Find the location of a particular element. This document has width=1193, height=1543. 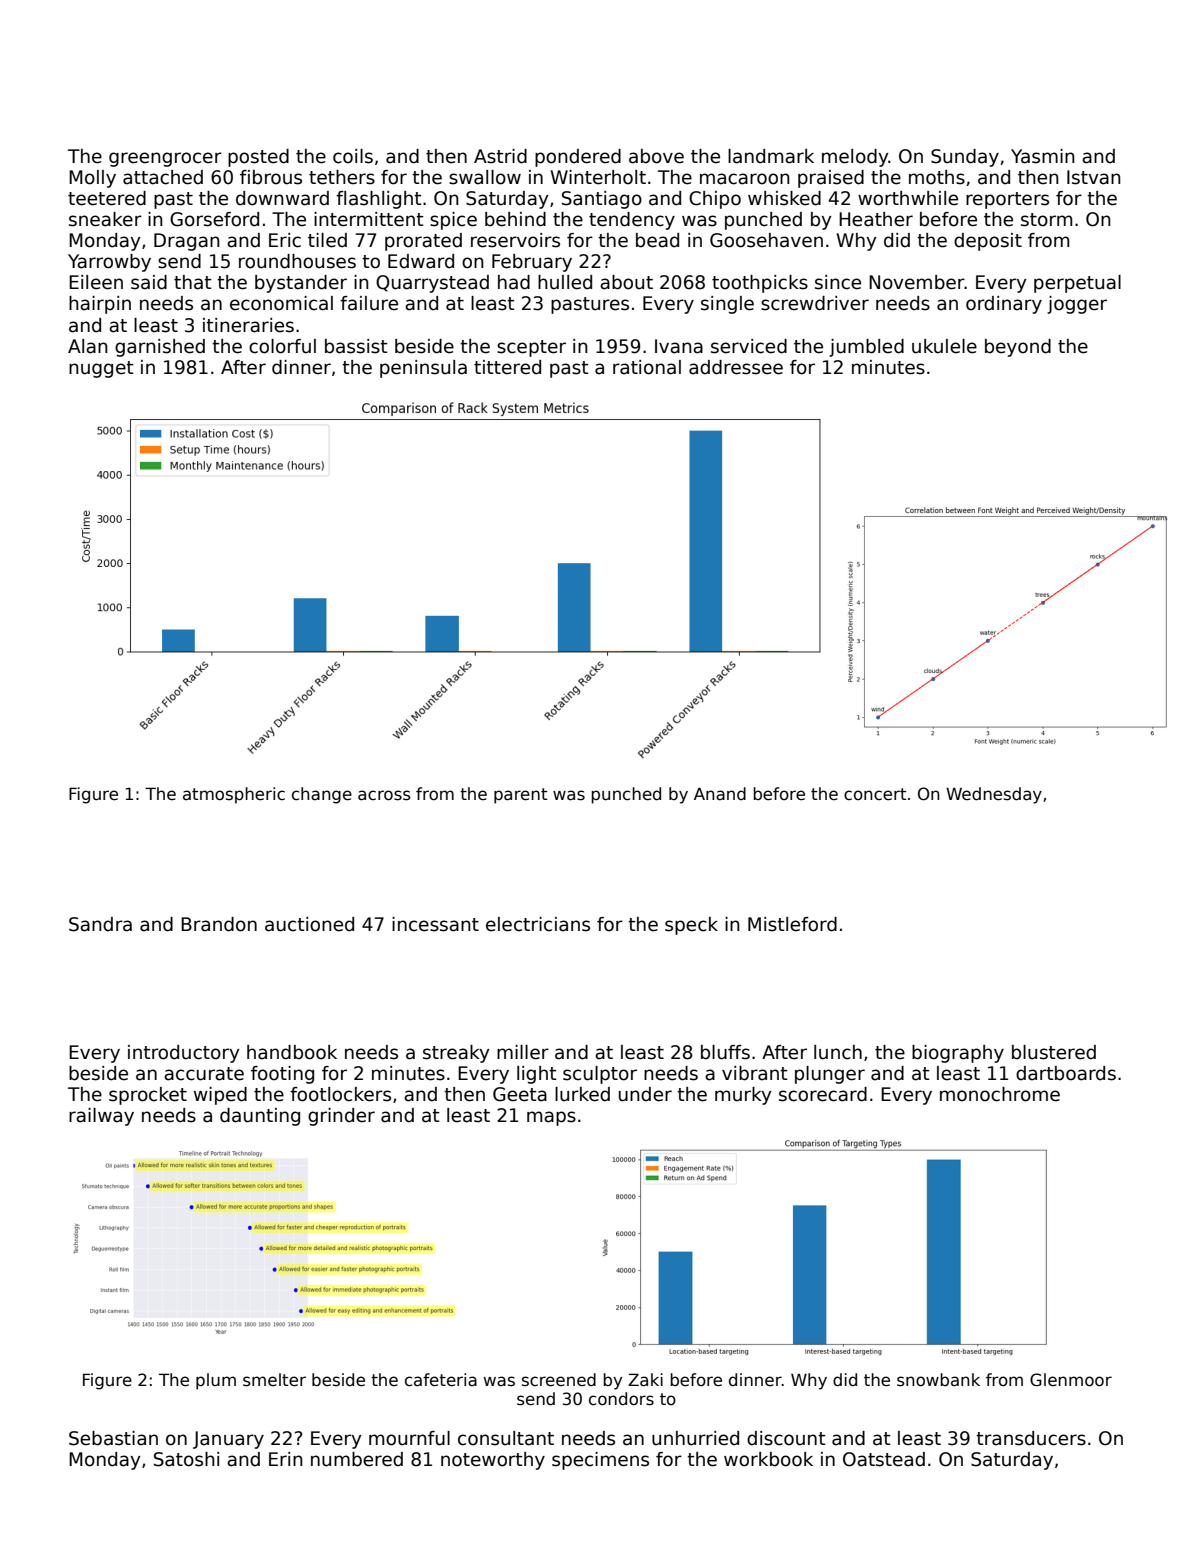

tendency is located at coordinates (632, 221).
